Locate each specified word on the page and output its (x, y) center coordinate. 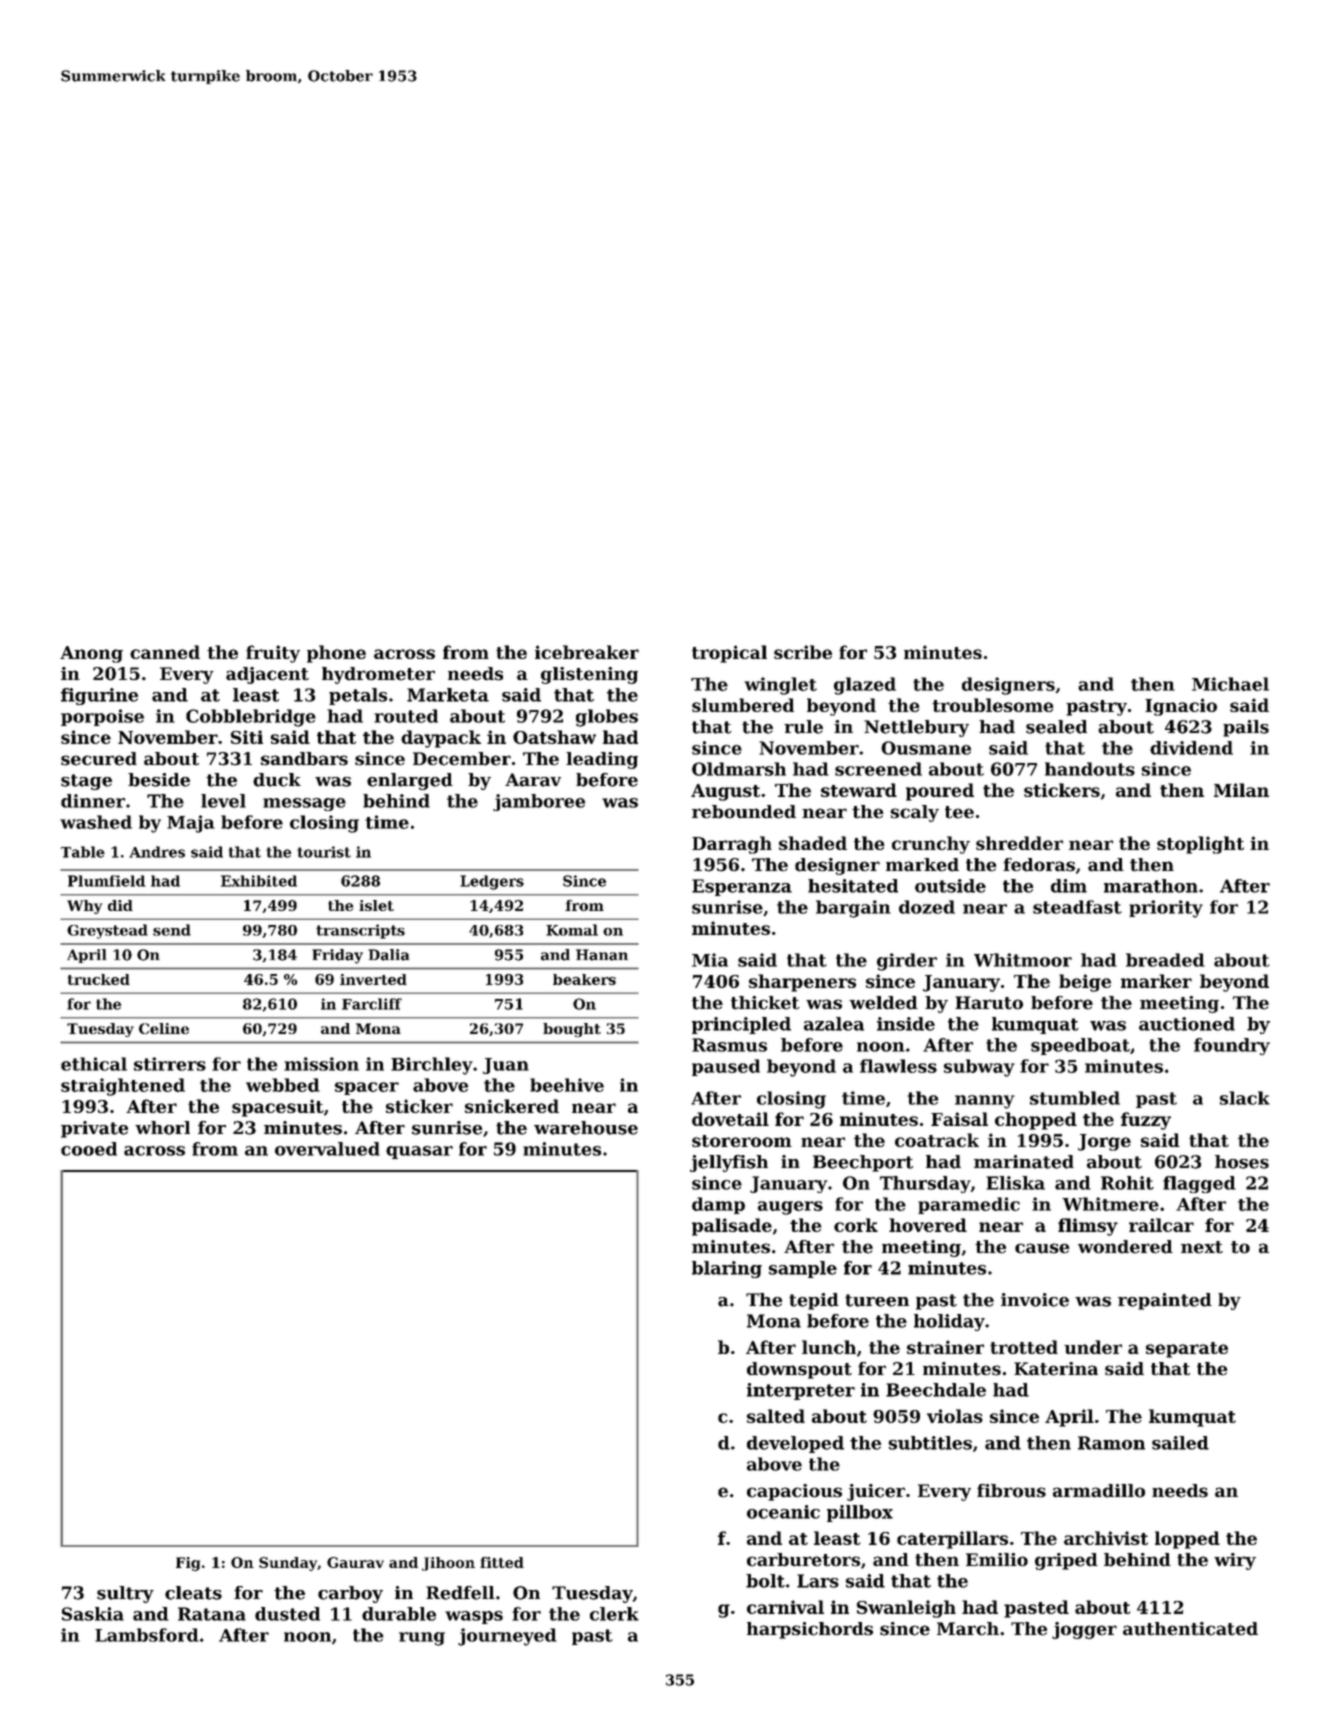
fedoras (1039, 865)
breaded (1165, 960)
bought (572, 1030)
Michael (1230, 684)
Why (84, 907)
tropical (729, 654)
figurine (99, 696)
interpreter (801, 1391)
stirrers (170, 1064)
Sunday (288, 1564)
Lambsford (147, 1635)
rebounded (744, 812)
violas (955, 1416)
